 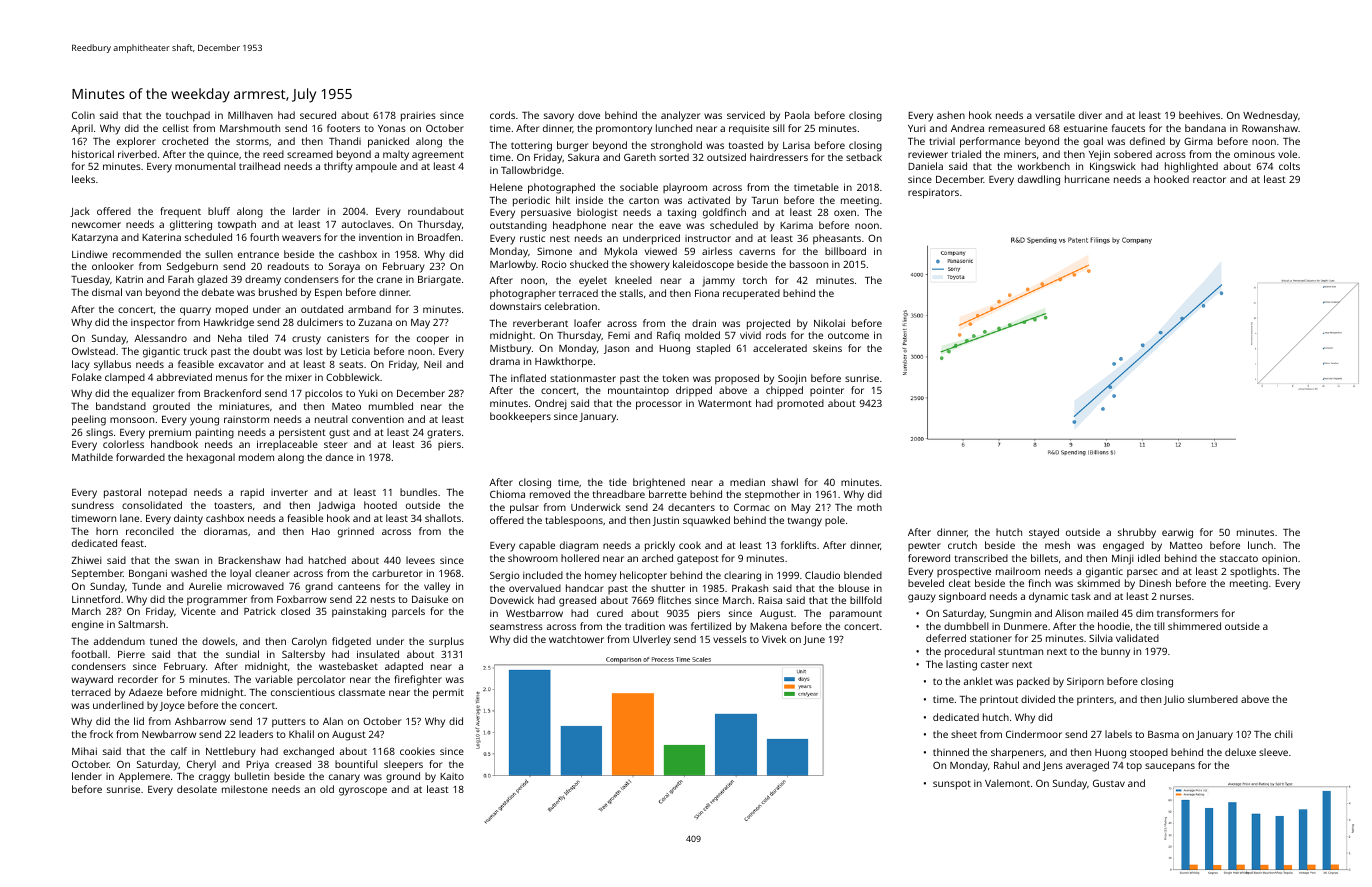 What do you see at coordinates (543, 575) in the image?
I see `included` at bounding box center [543, 575].
